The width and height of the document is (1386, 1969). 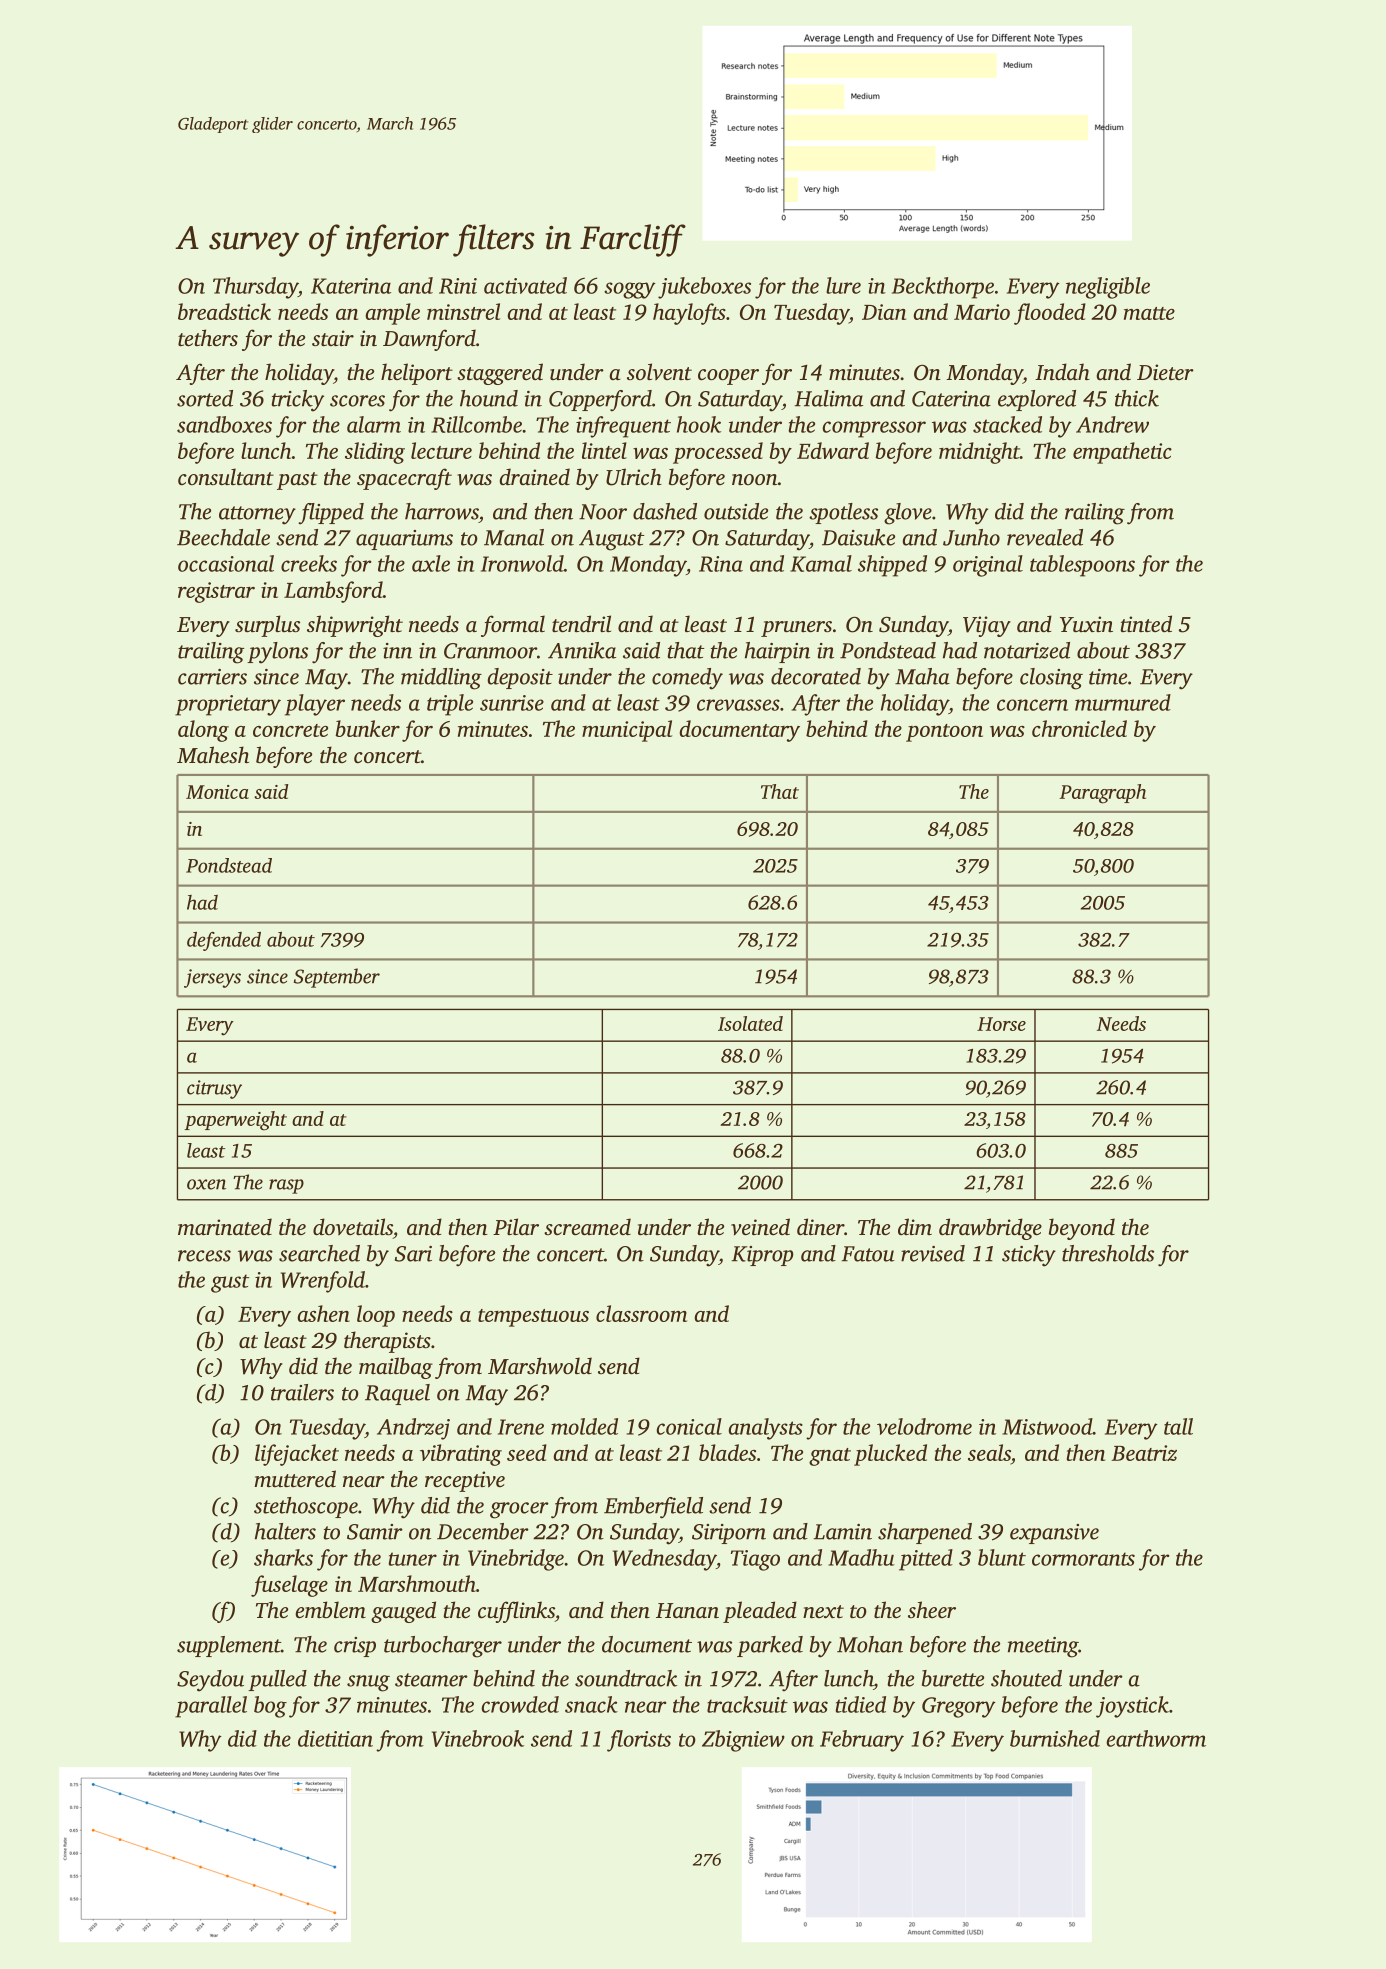 What do you see at coordinates (1032, 705) in the document?
I see `concern` at bounding box center [1032, 705].
